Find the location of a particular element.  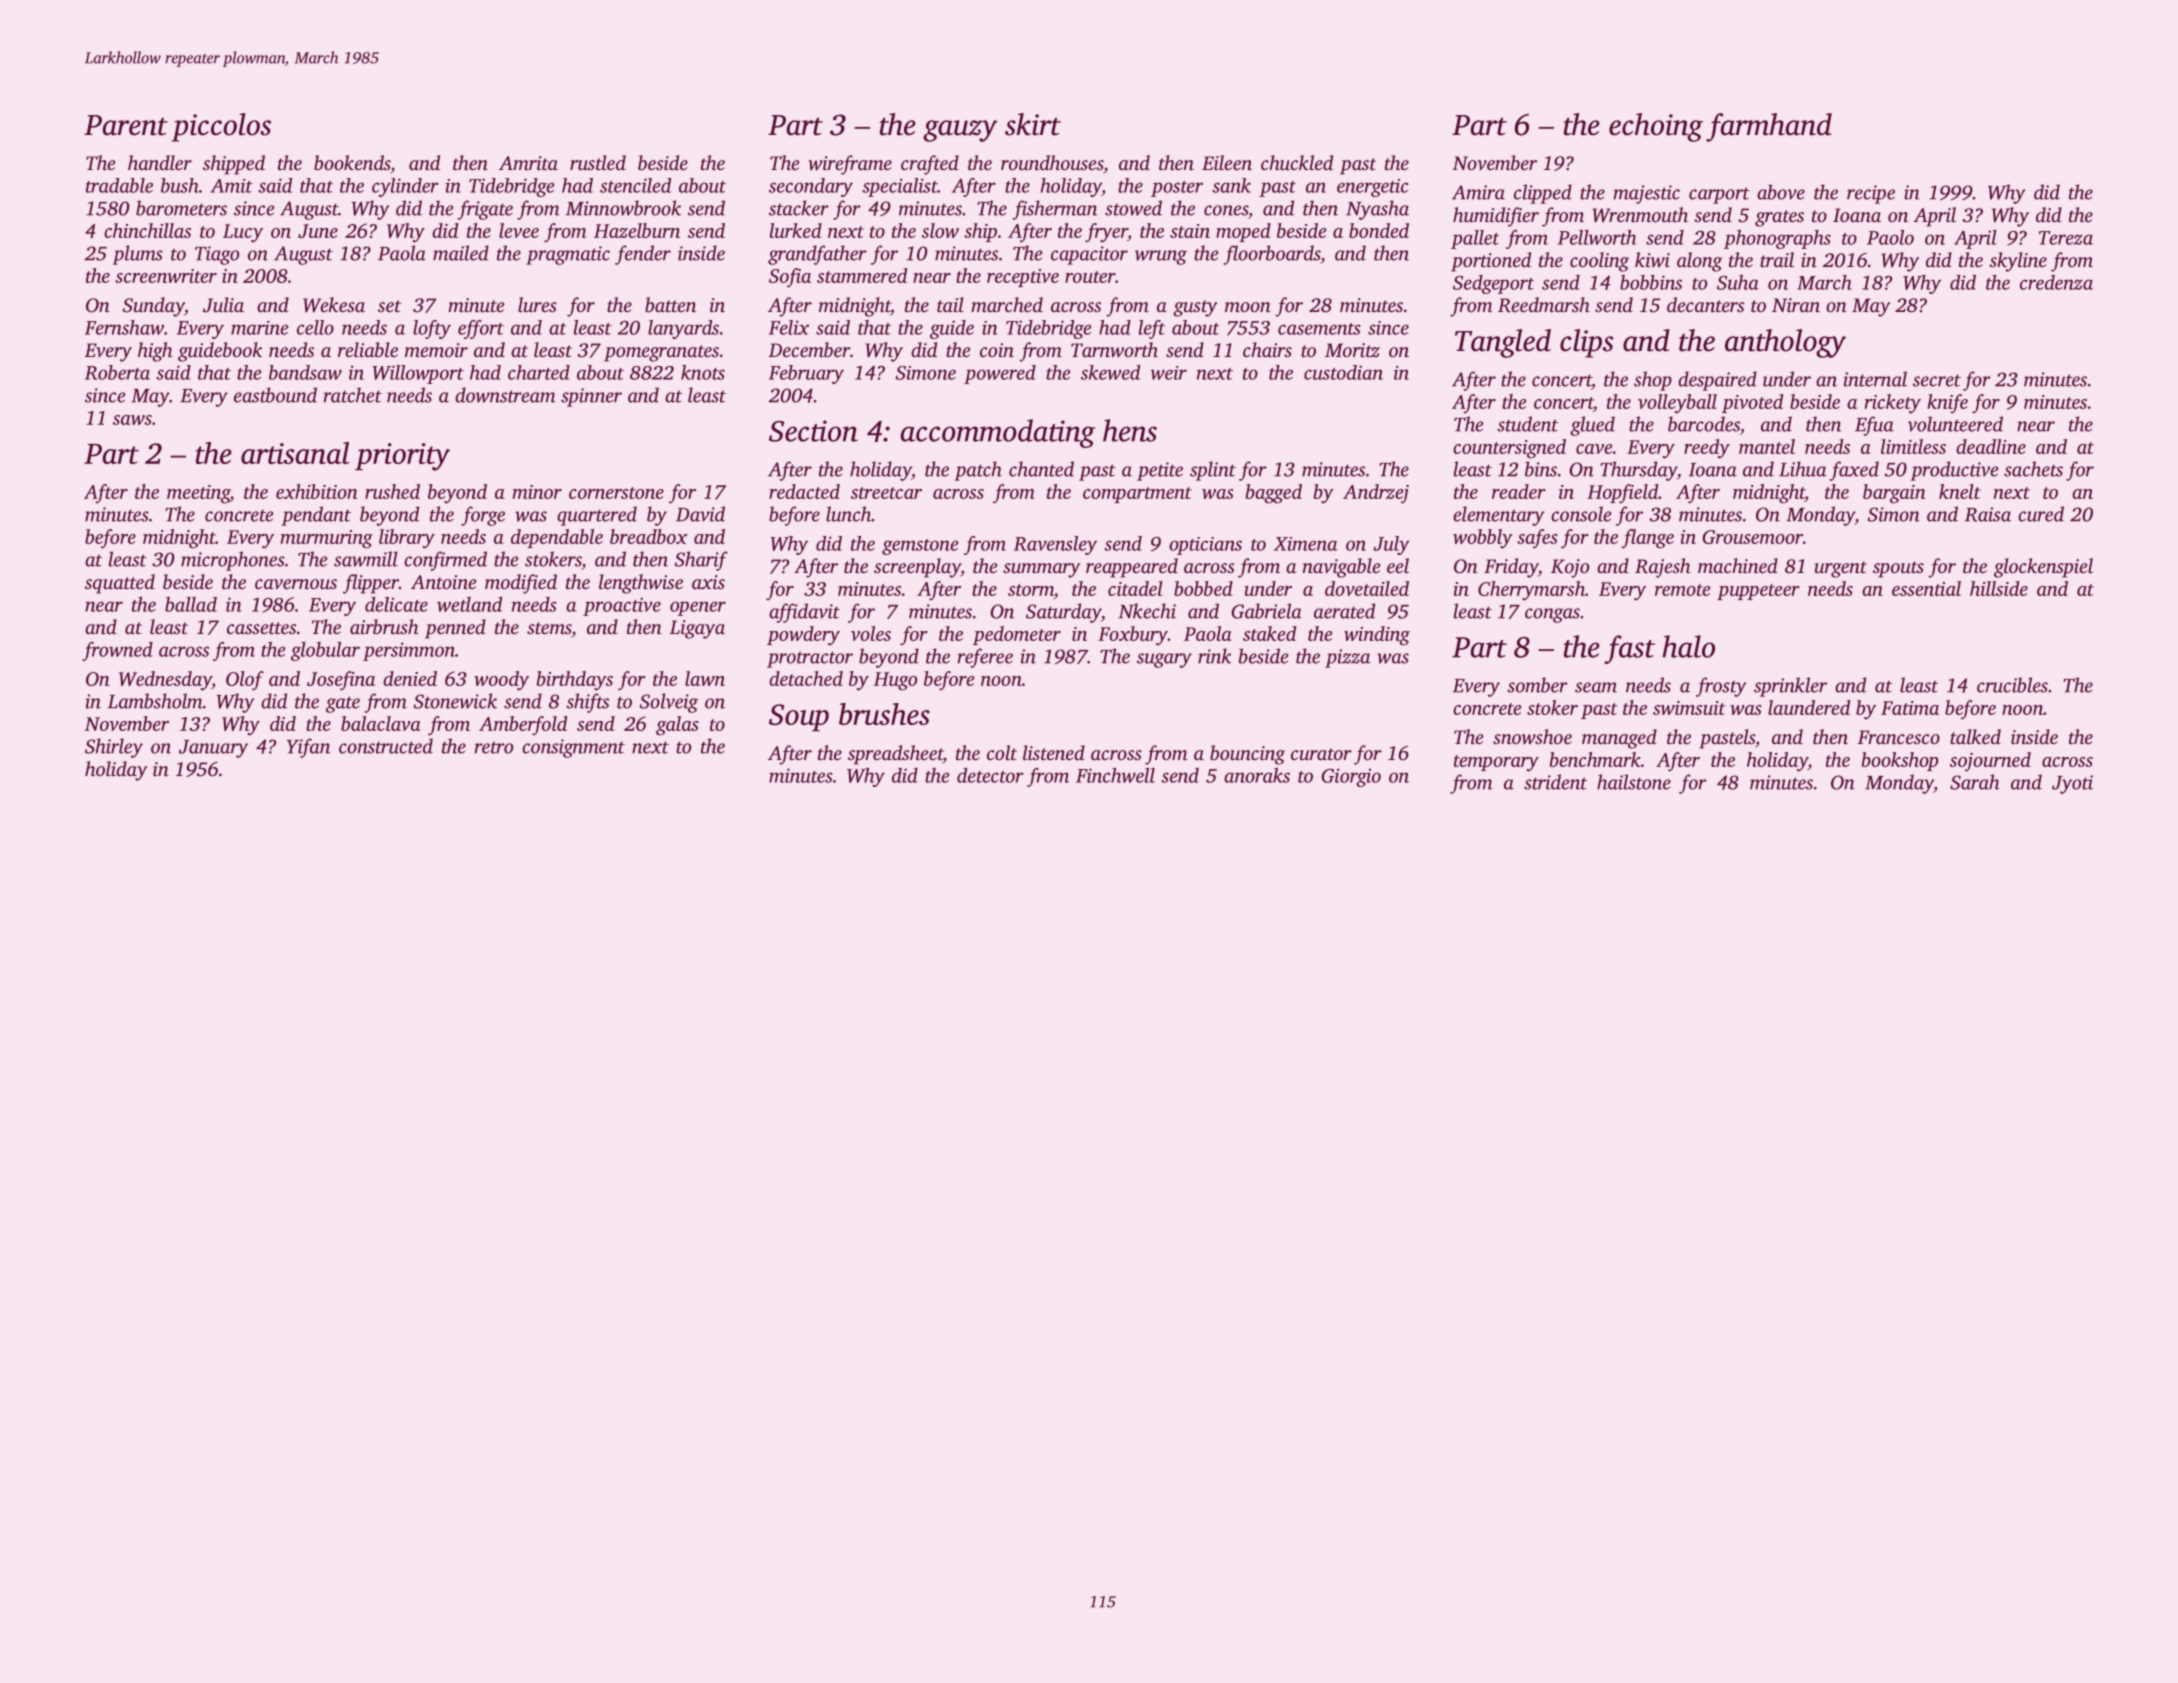

echoing is located at coordinates (1656, 127).
